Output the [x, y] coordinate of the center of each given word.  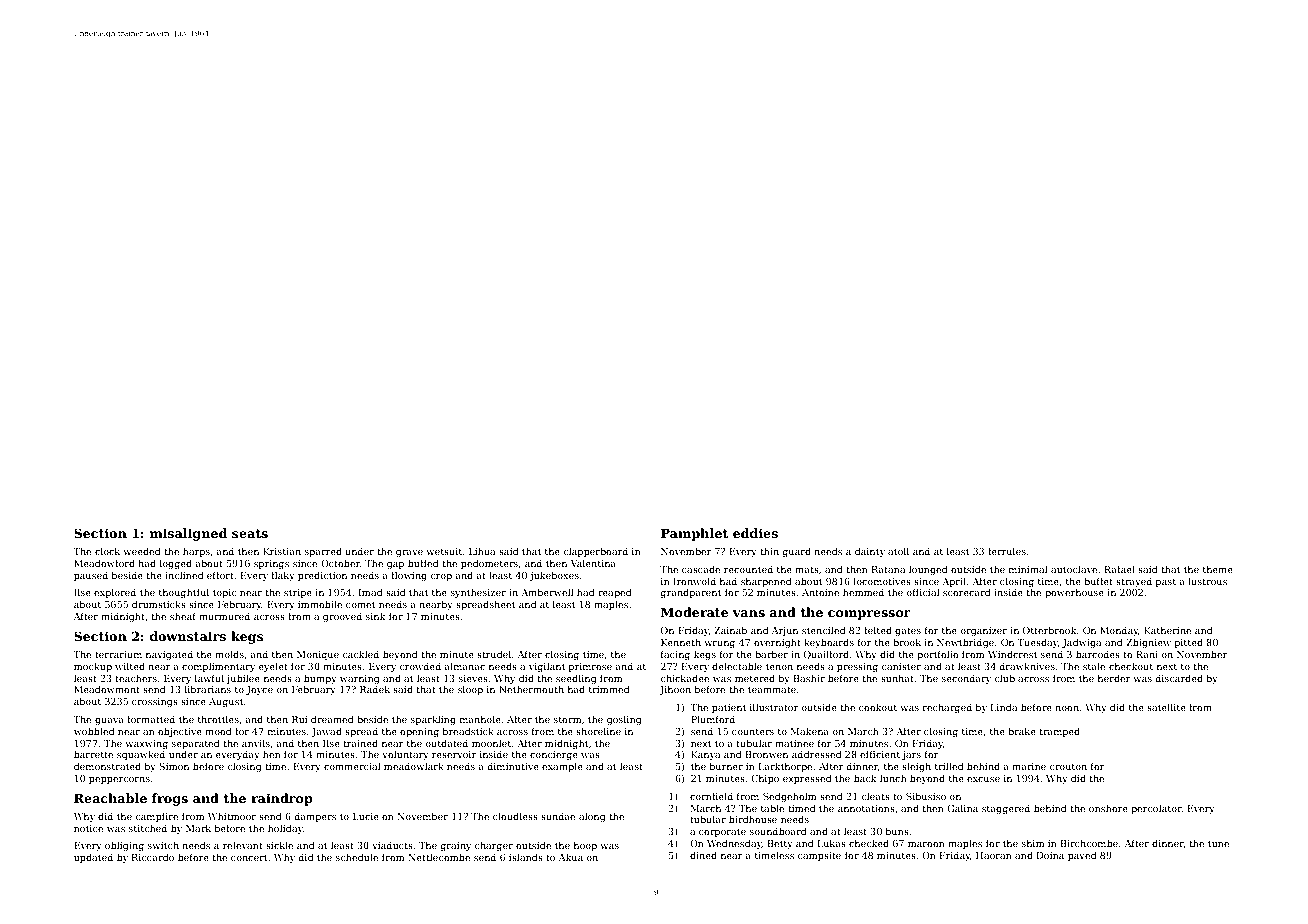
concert [249, 857]
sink [376, 616]
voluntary [405, 755]
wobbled [94, 731]
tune [1218, 843]
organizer [983, 631]
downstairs [188, 636]
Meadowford [104, 563]
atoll [898, 551]
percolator [1156, 809]
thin [769, 551]
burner [726, 766]
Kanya [705, 755]
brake [1022, 731]
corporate [722, 832]
